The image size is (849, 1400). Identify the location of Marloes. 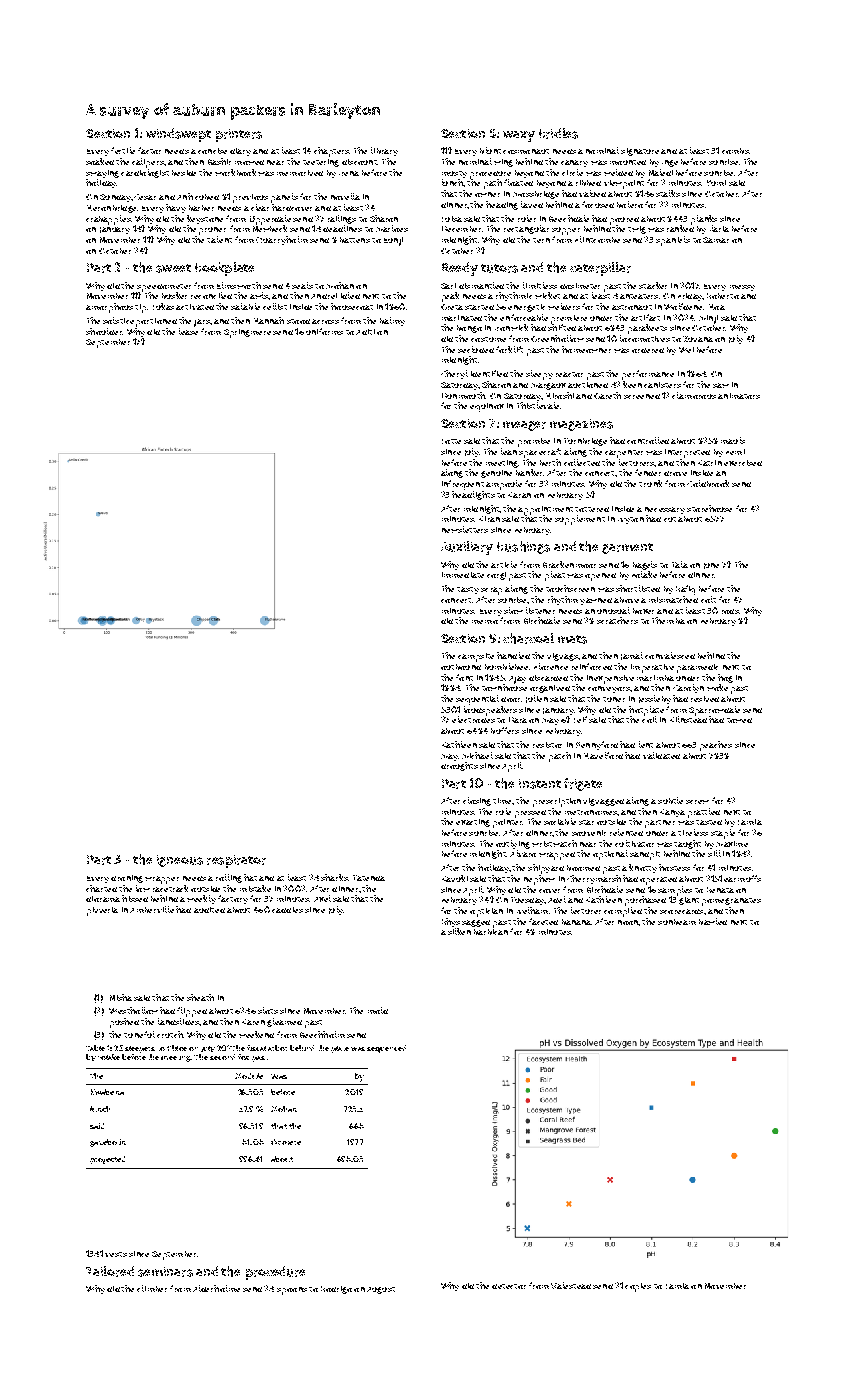
(392, 228).
